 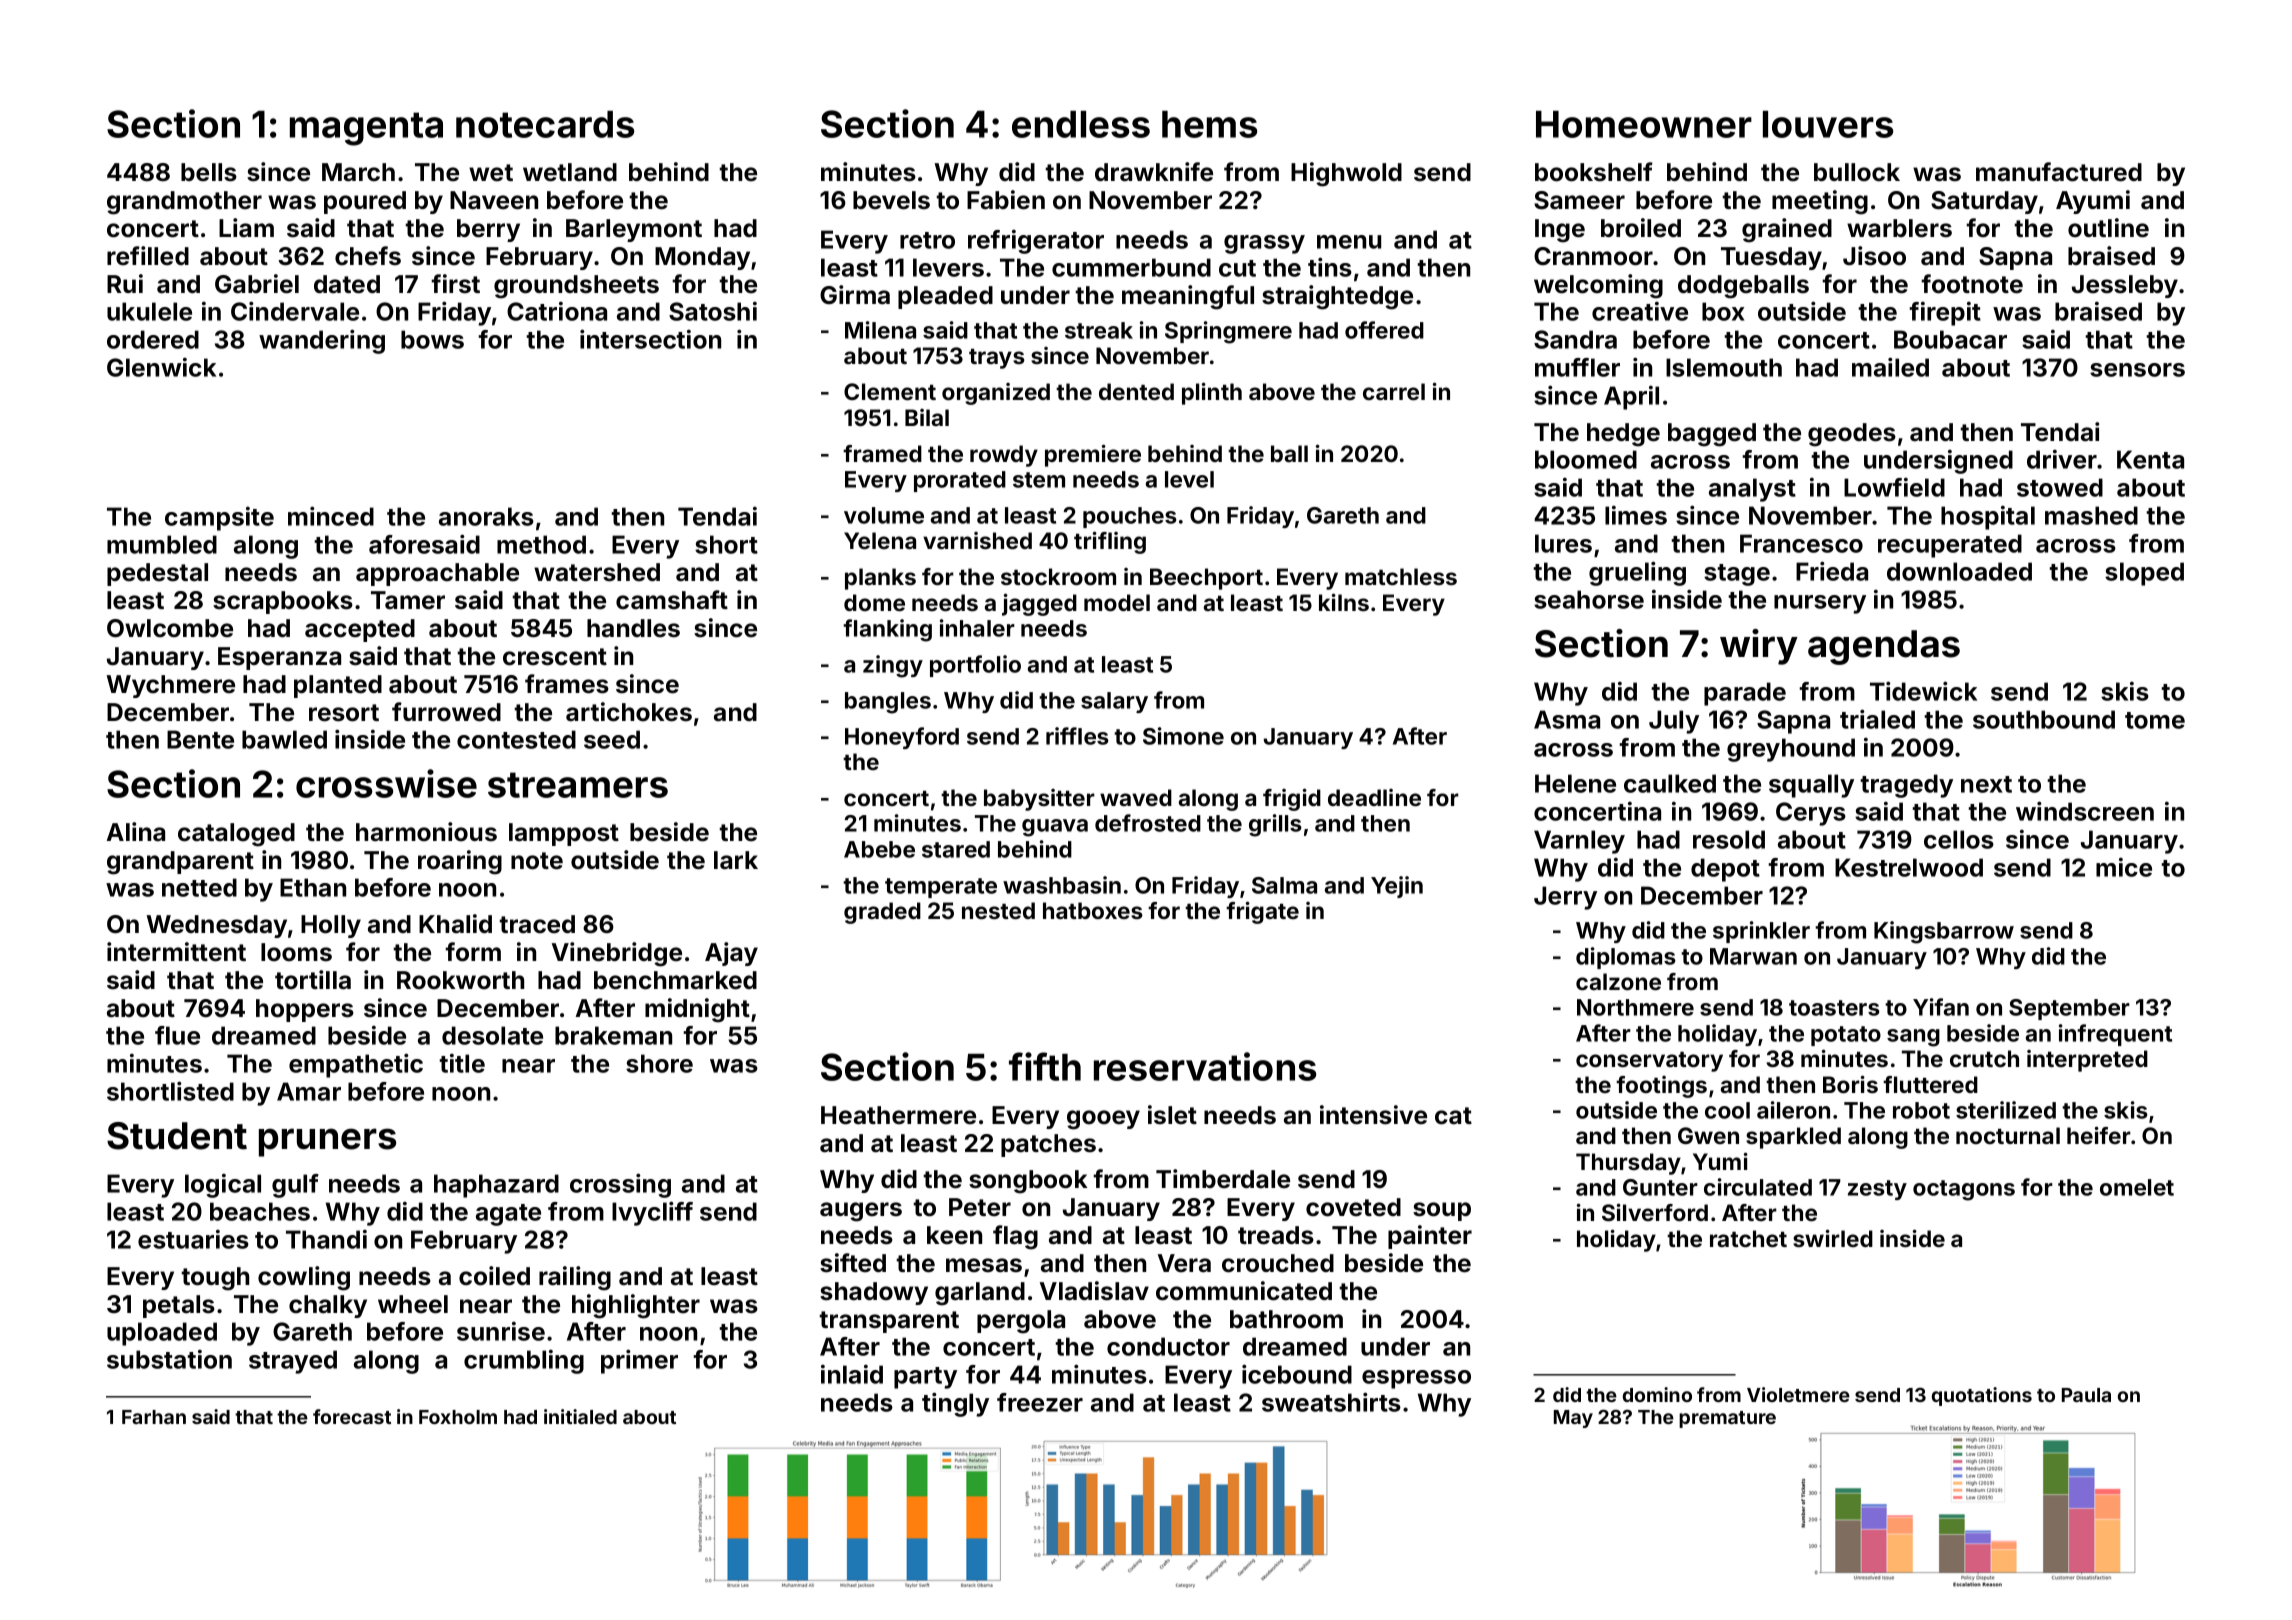 What do you see at coordinates (1081, 124) in the screenshot?
I see `endless` at bounding box center [1081, 124].
